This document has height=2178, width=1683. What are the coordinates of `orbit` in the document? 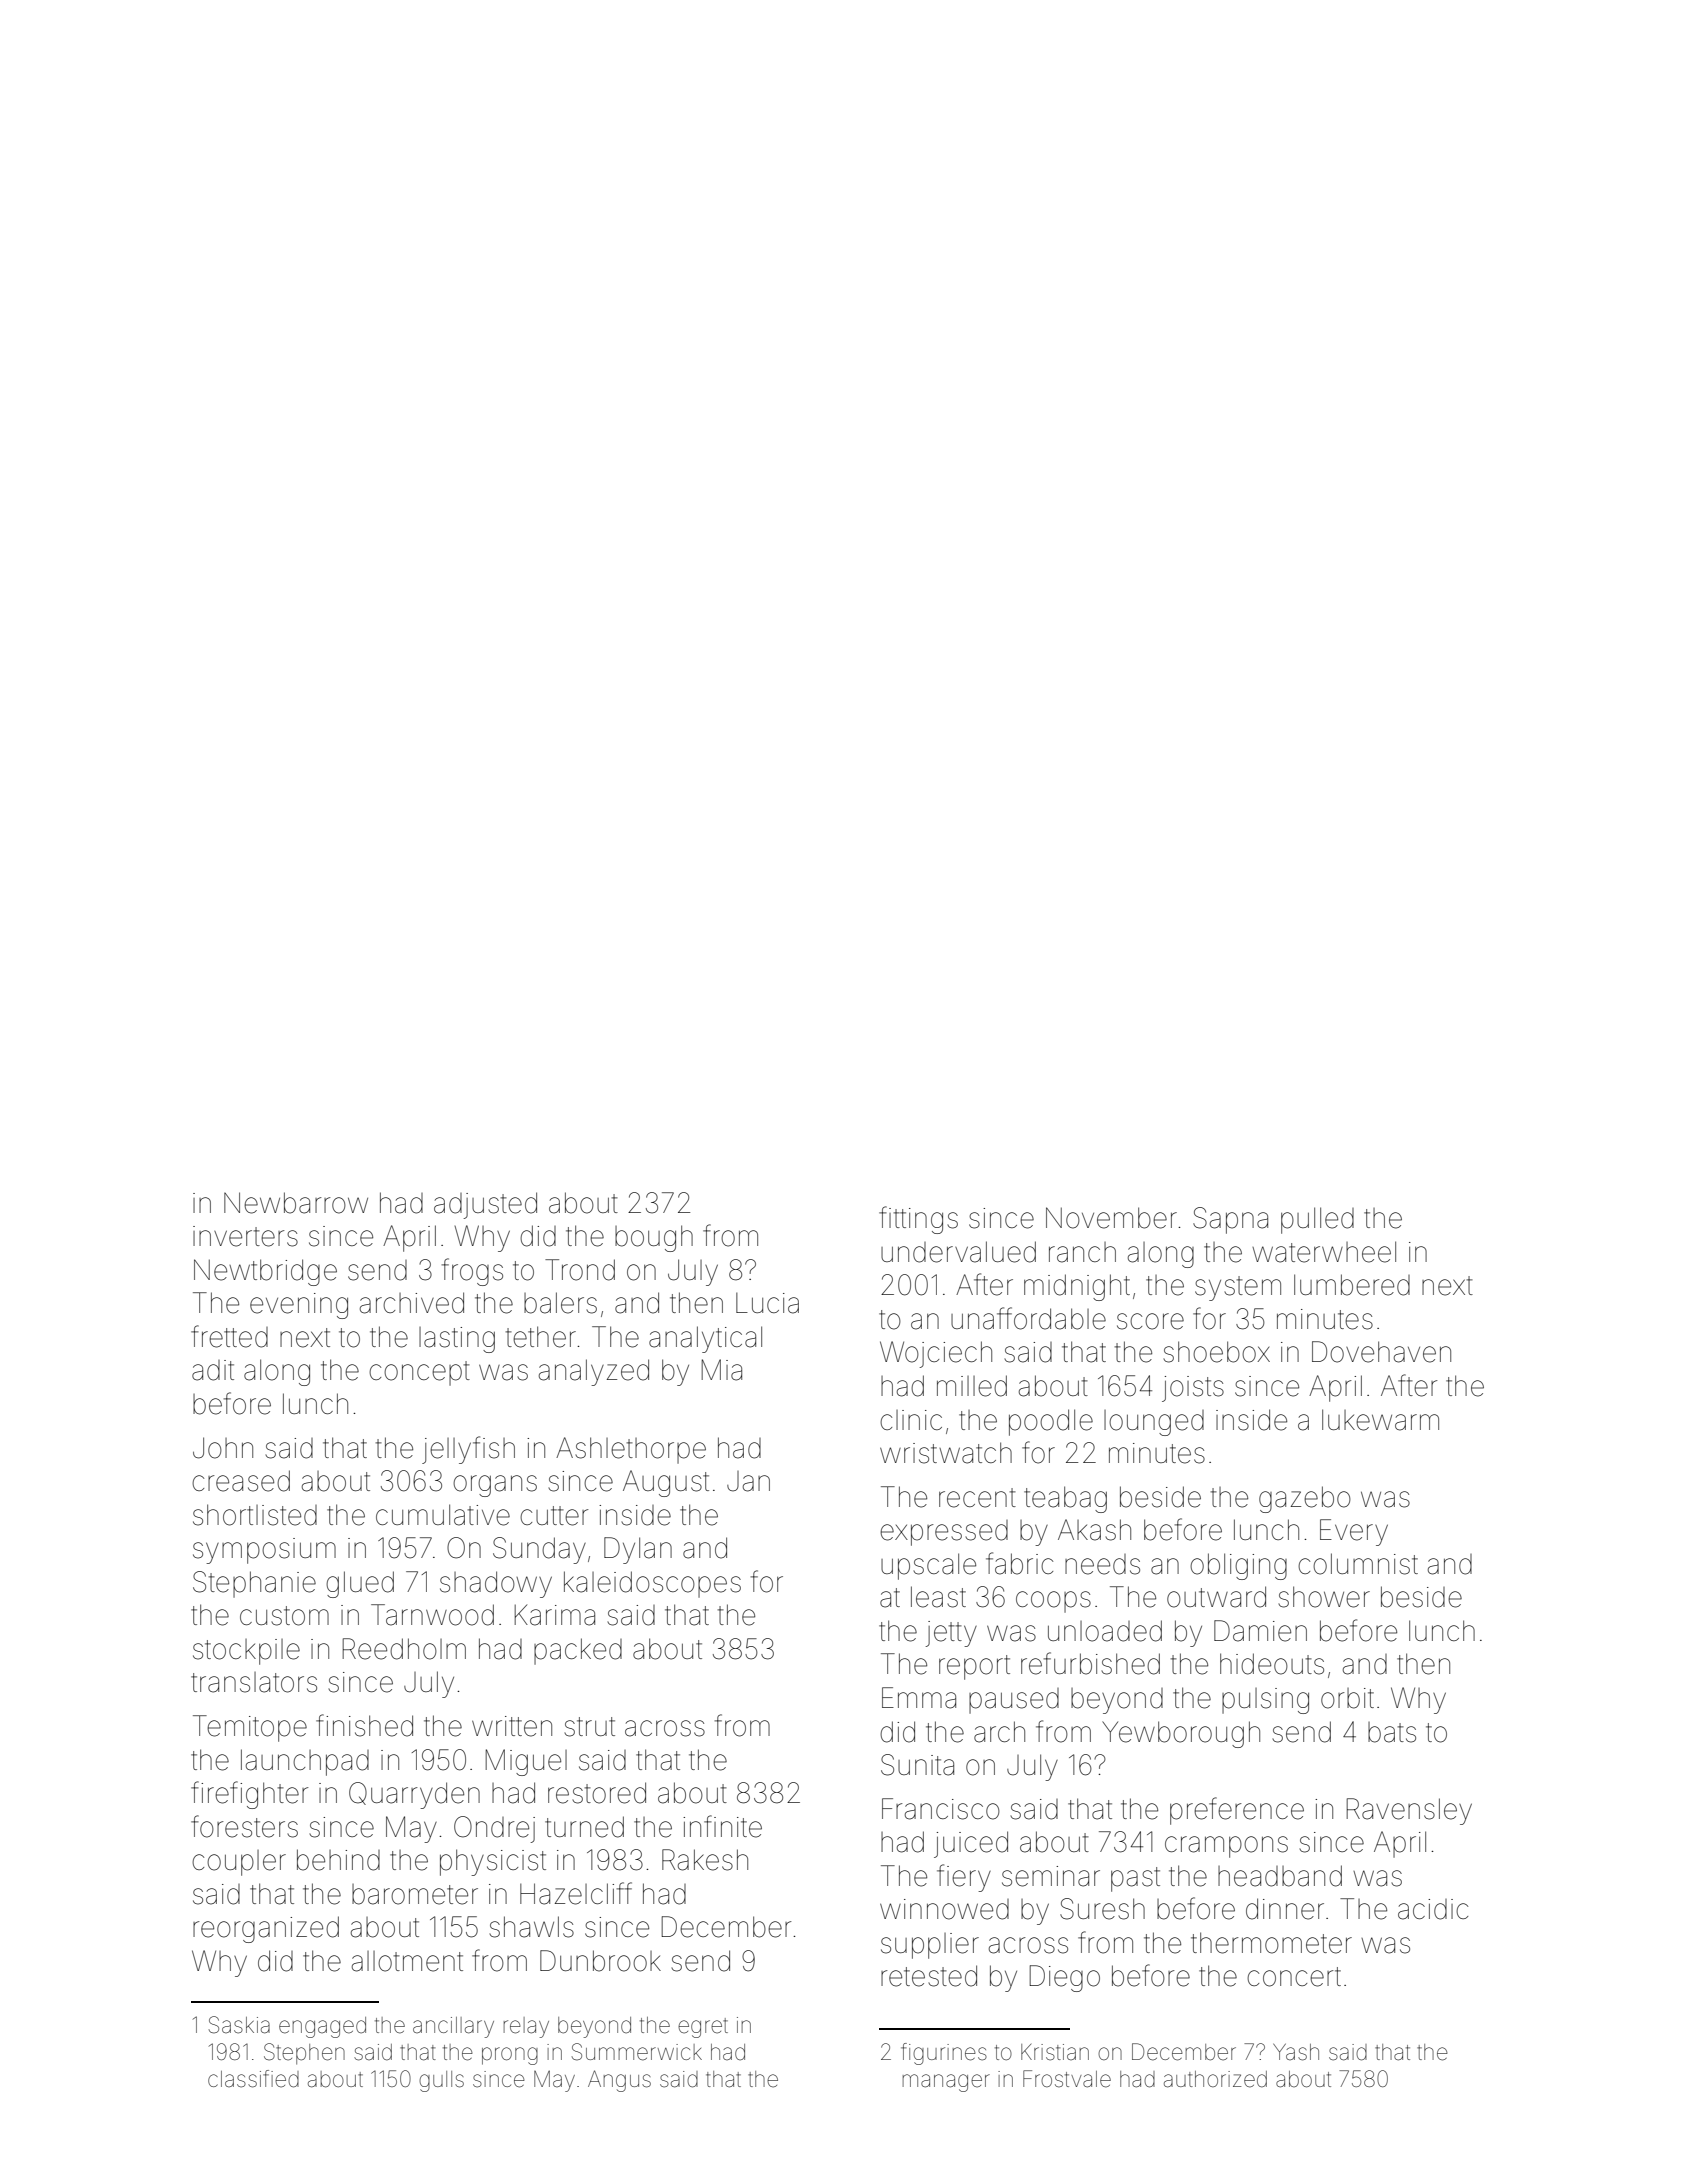 It's located at (1347, 1698).
